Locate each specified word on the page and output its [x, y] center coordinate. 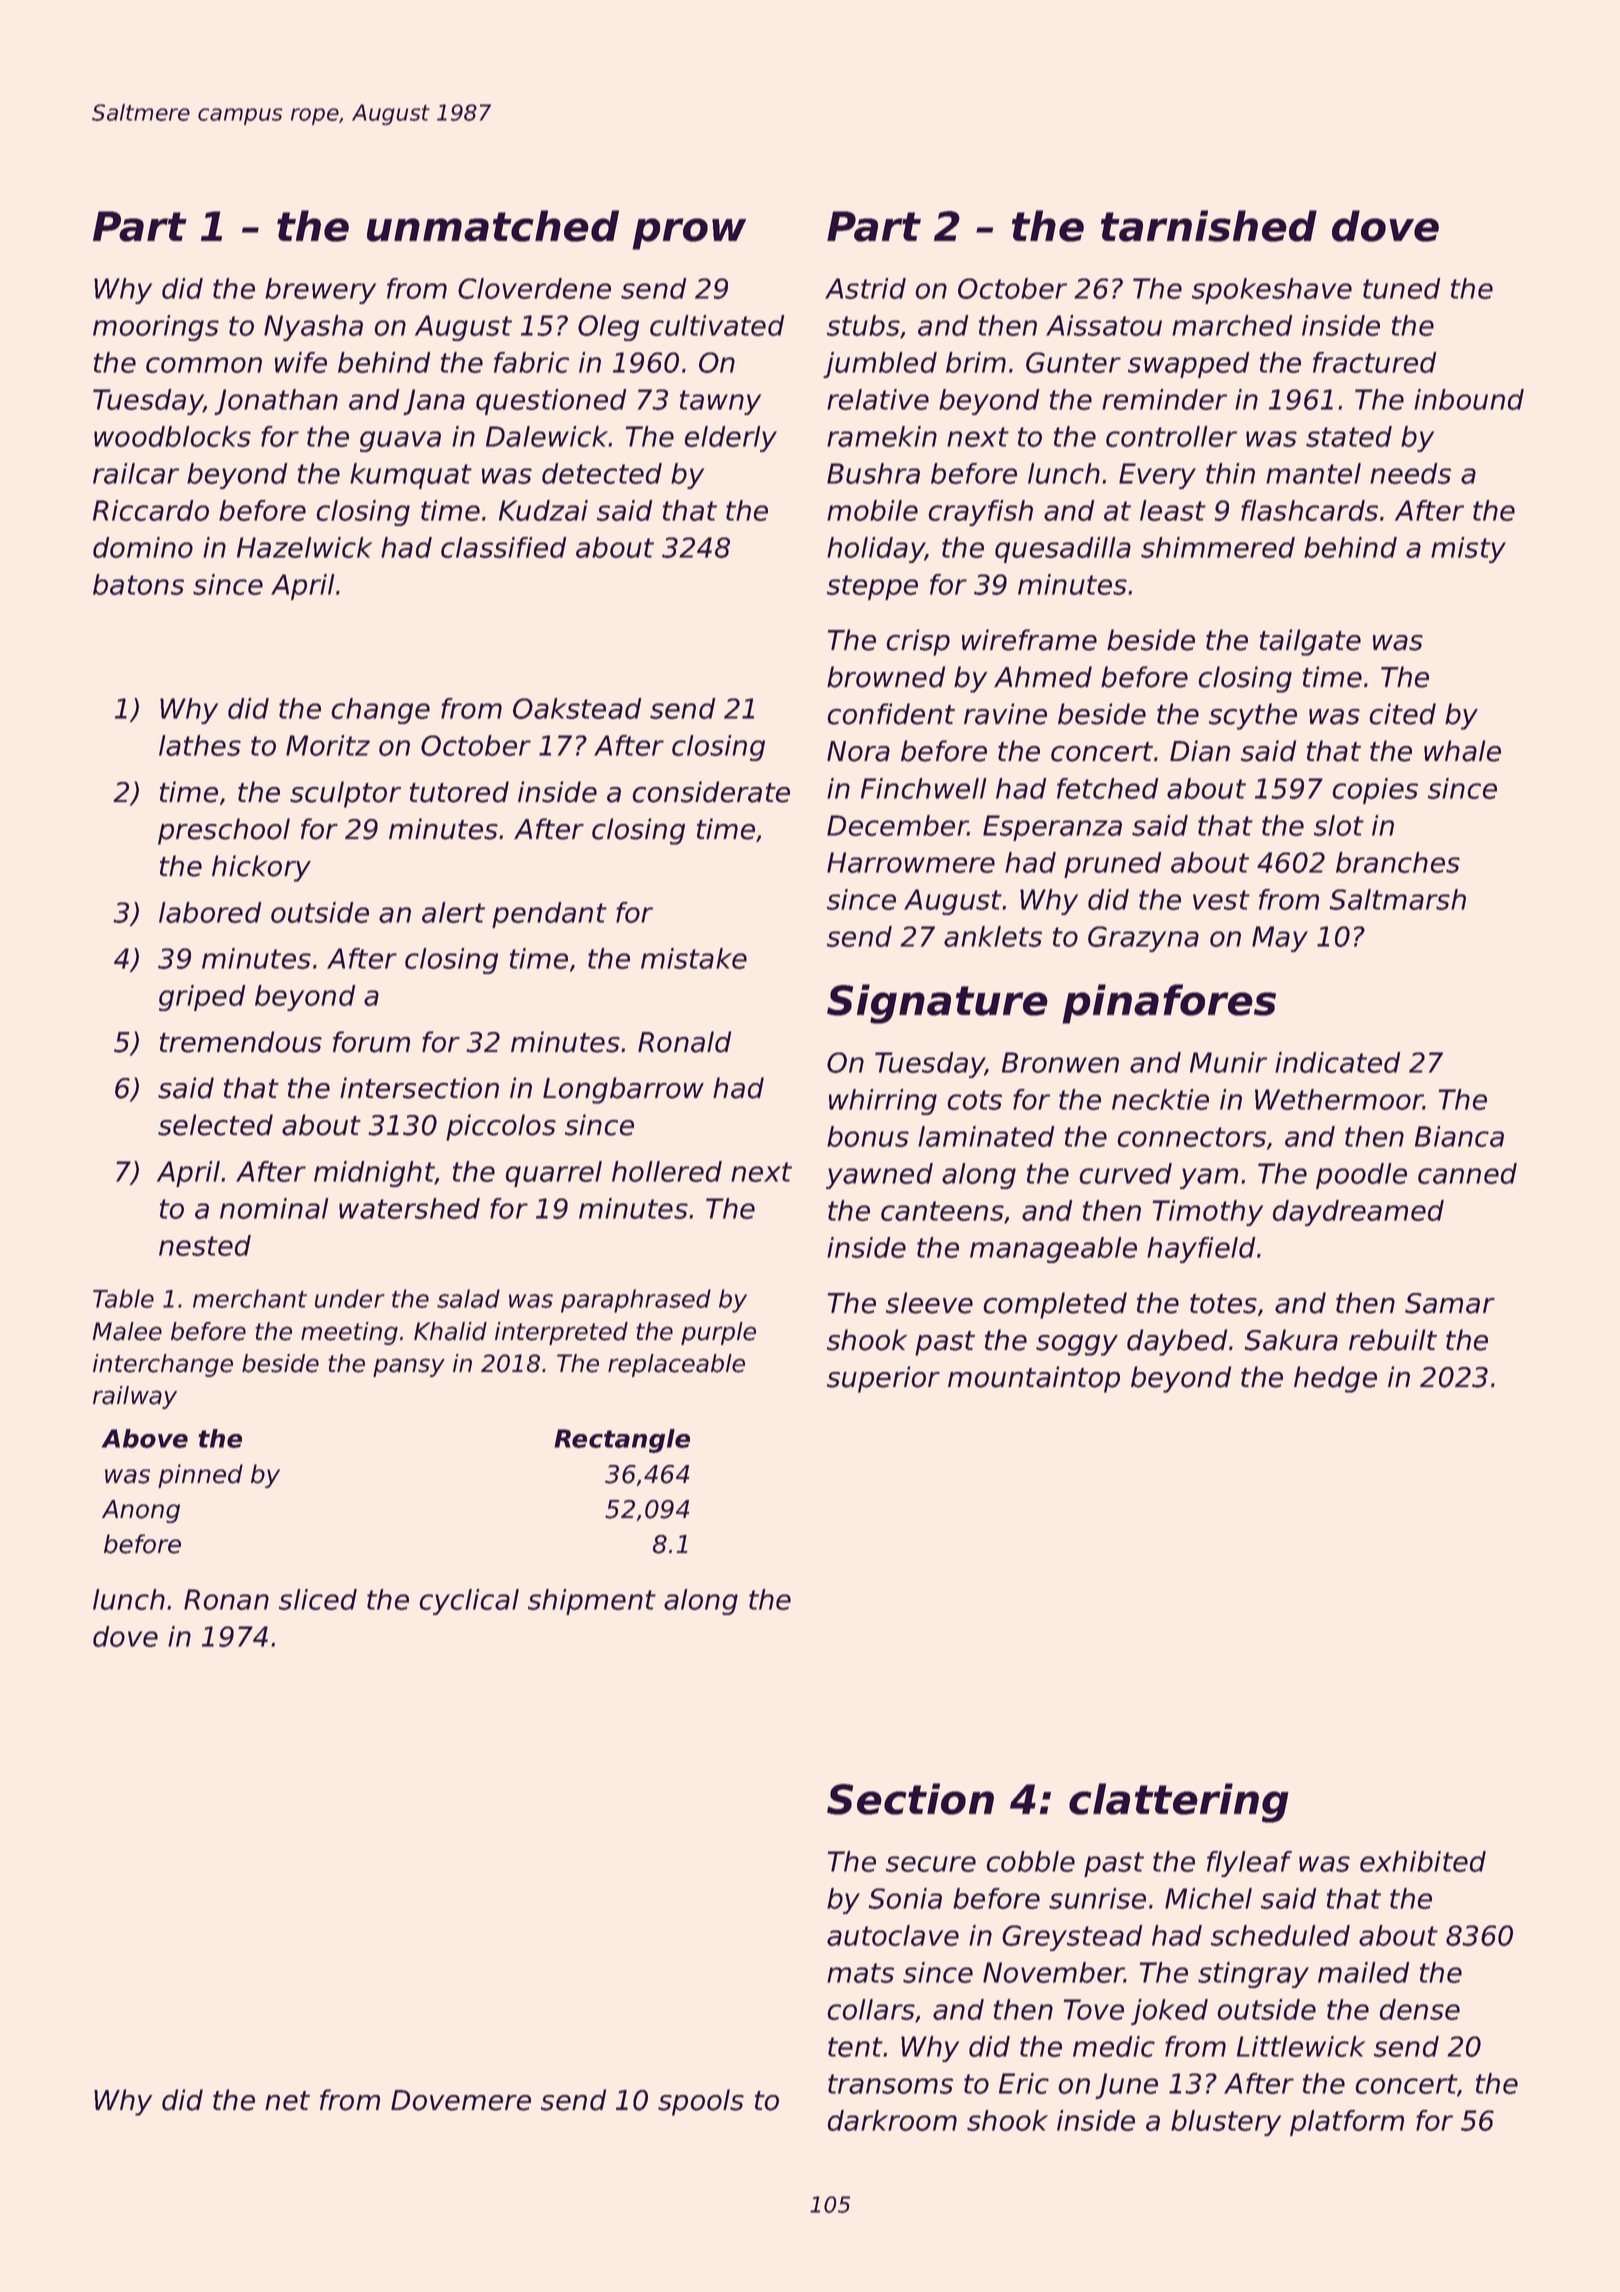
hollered [667, 1171]
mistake [694, 958]
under [350, 1298]
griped [202, 998]
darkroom [892, 2120]
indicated [1337, 1062]
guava [400, 441]
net [287, 2101]
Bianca [1459, 1136]
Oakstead [577, 708]
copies [1375, 791]
